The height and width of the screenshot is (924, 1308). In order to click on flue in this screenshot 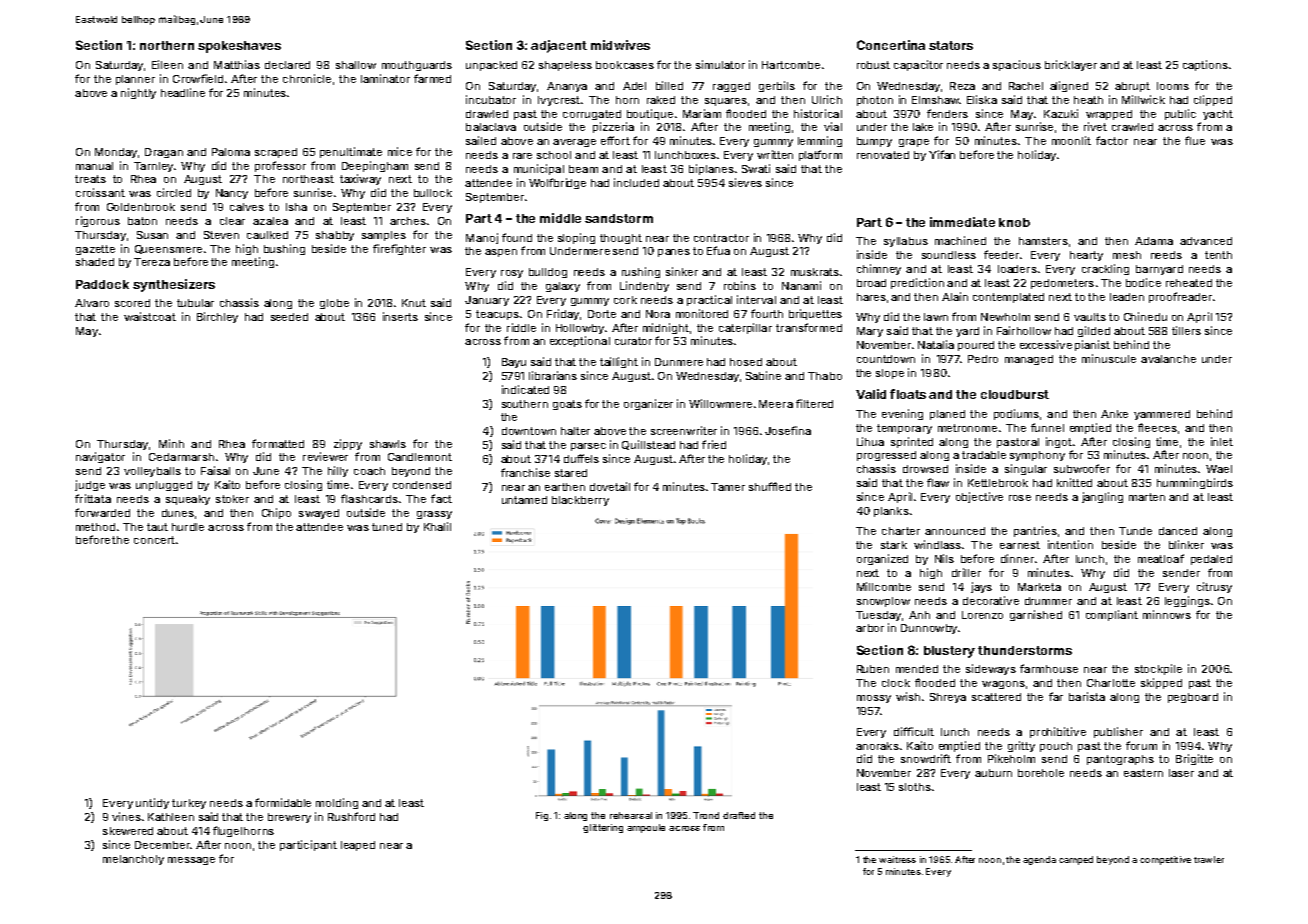, I will do `click(1195, 140)`.
